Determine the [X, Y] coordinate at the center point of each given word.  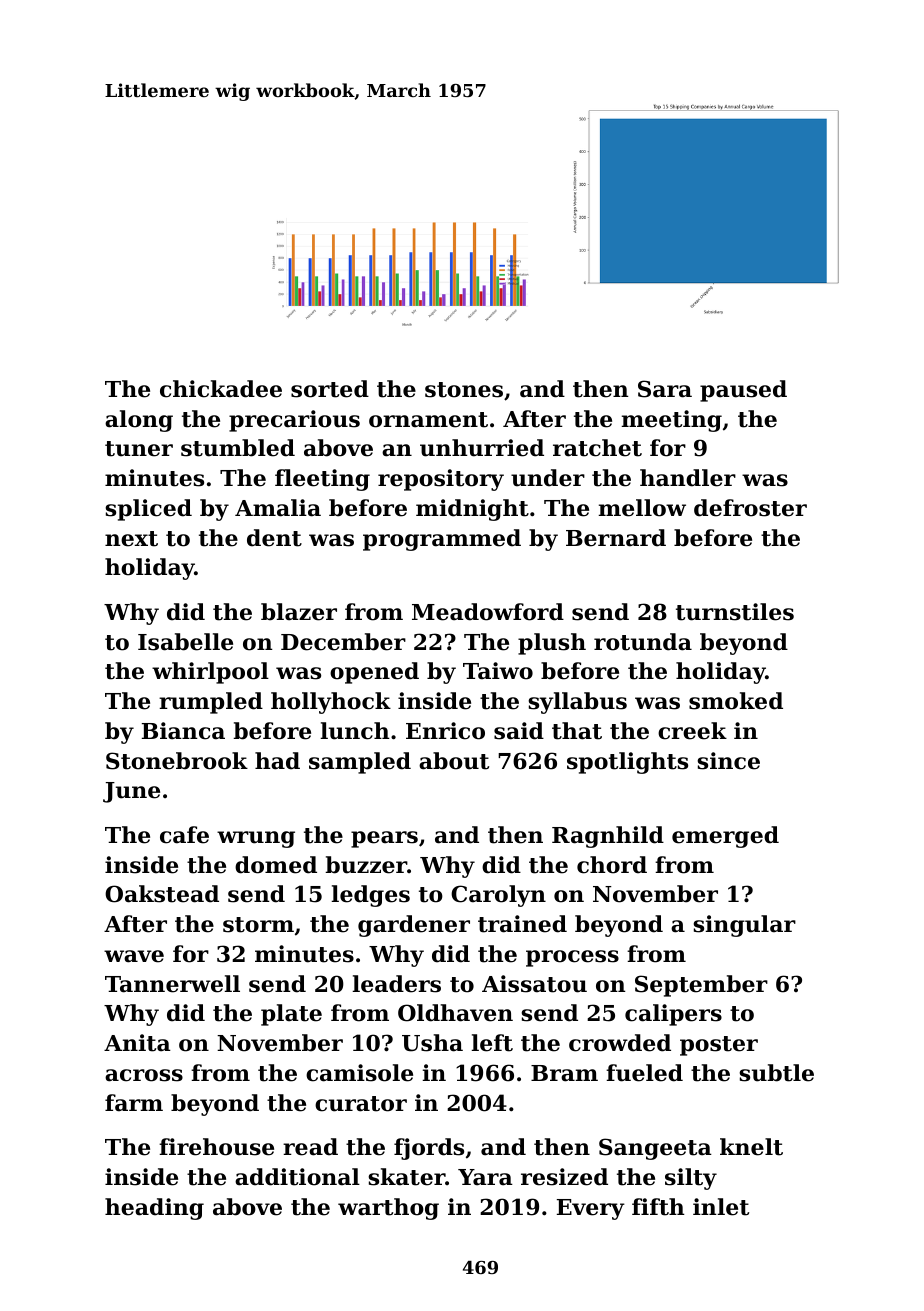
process [572, 958]
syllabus [577, 703]
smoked [736, 701]
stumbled [238, 448]
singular [744, 926]
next [131, 539]
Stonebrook [177, 761]
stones [464, 390]
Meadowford [488, 612]
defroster [750, 508]
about [454, 761]
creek [692, 731]
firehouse [216, 1147]
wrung [256, 839]
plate [291, 1015]
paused [743, 391]
